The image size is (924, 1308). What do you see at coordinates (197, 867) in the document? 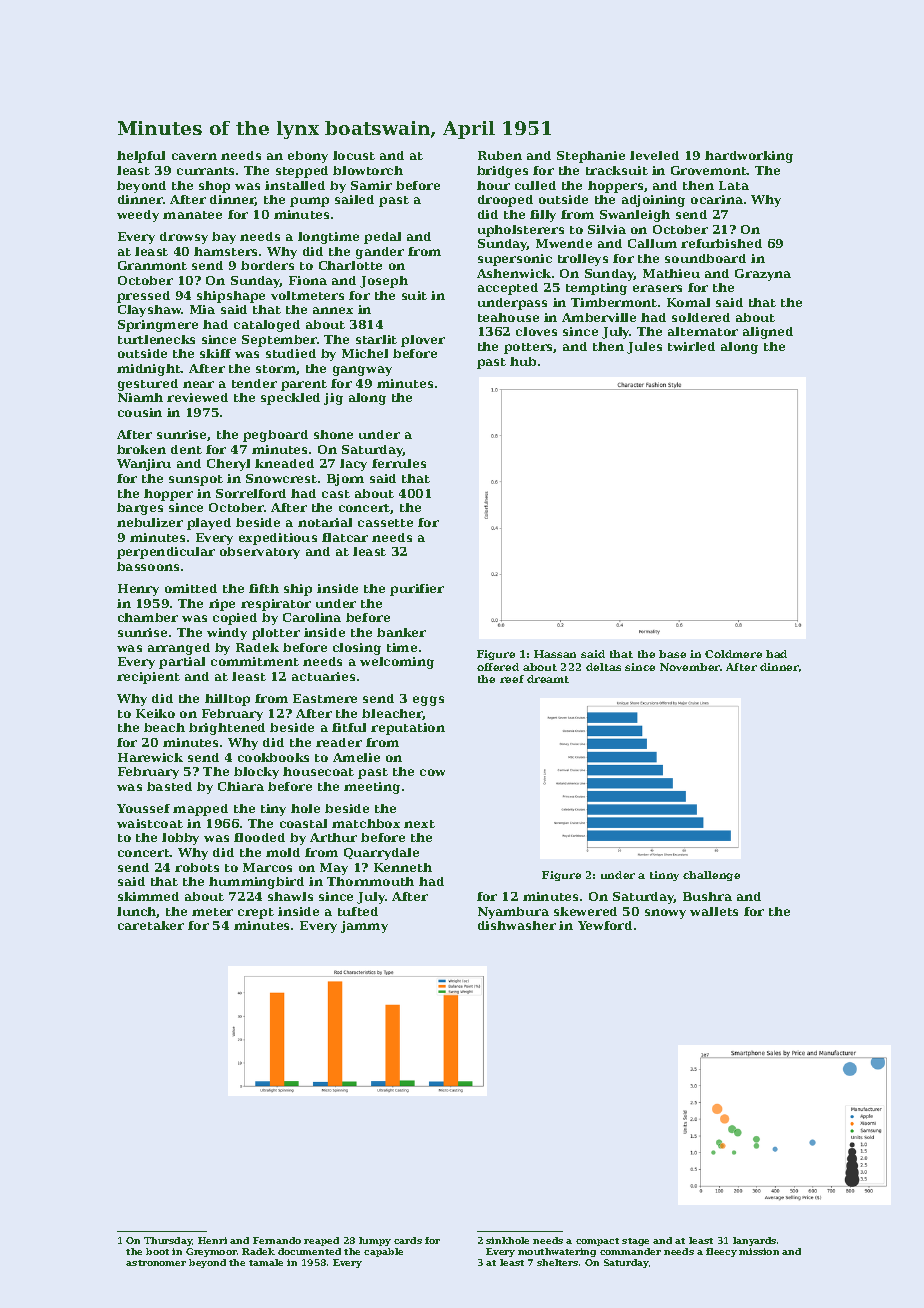
I see `robots` at bounding box center [197, 867].
